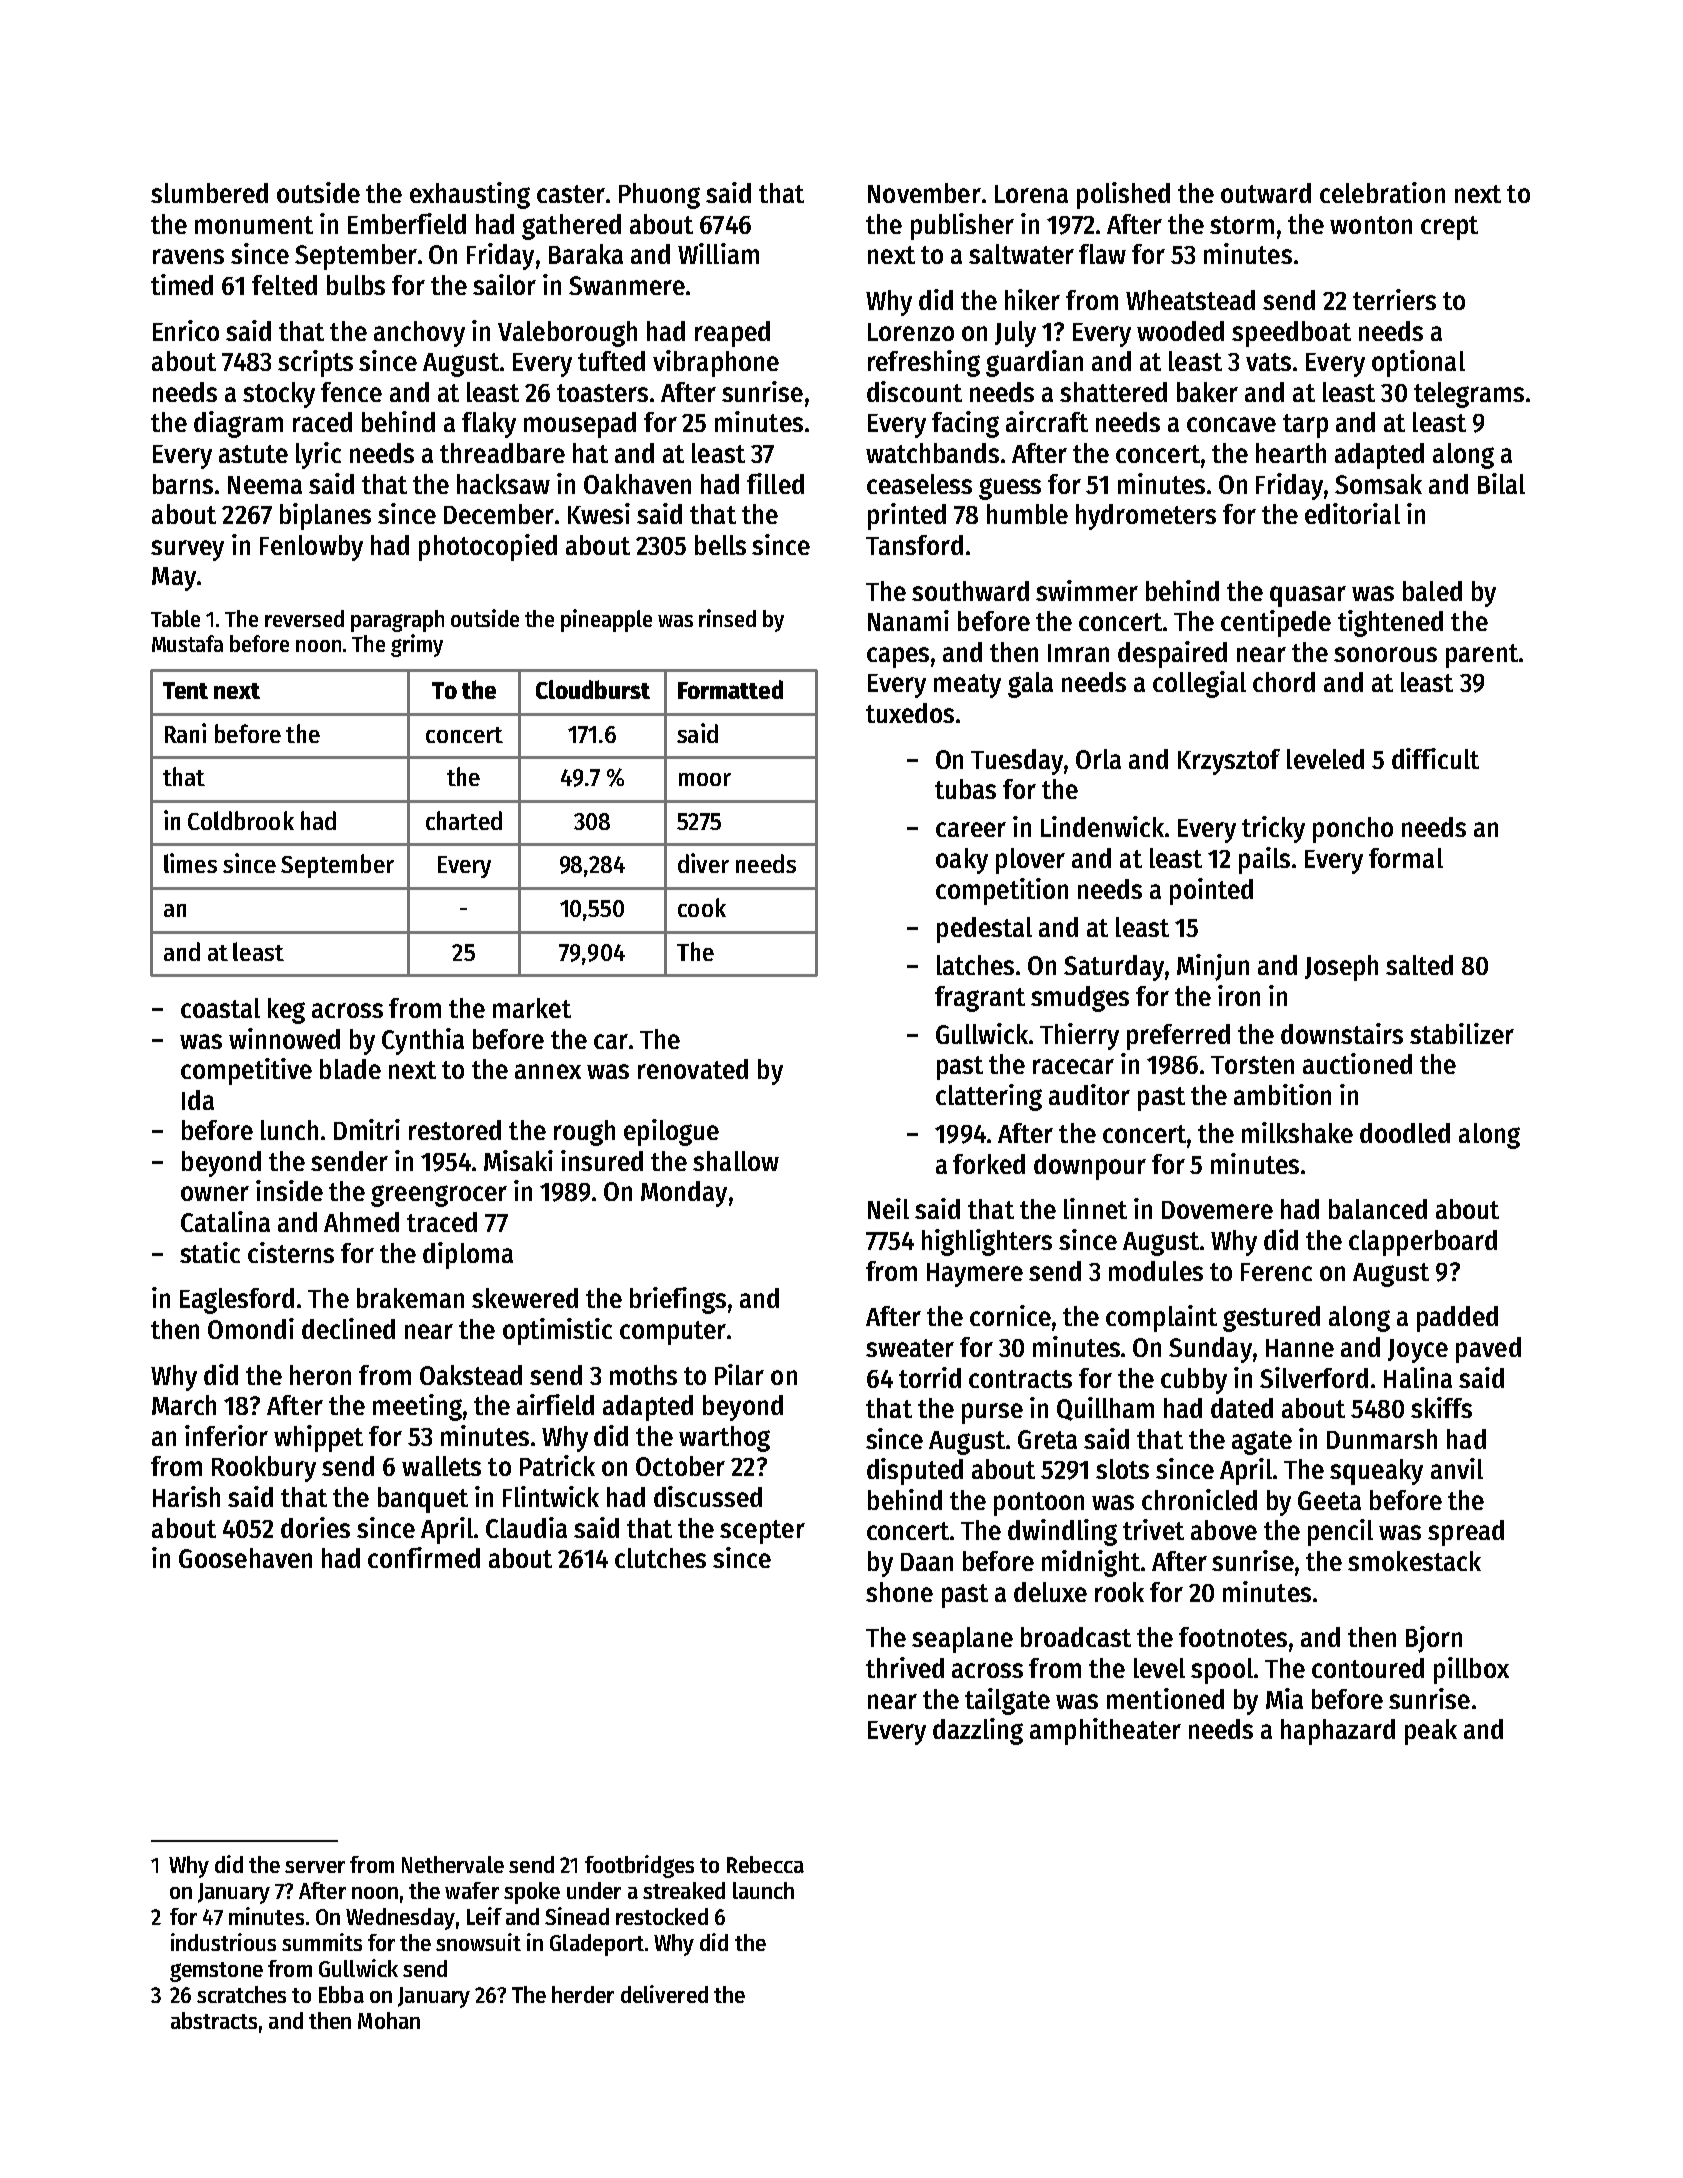 The width and height of the document is (1683, 2178). Describe the element at coordinates (470, 195) in the document. I see `exhausting` at that location.
